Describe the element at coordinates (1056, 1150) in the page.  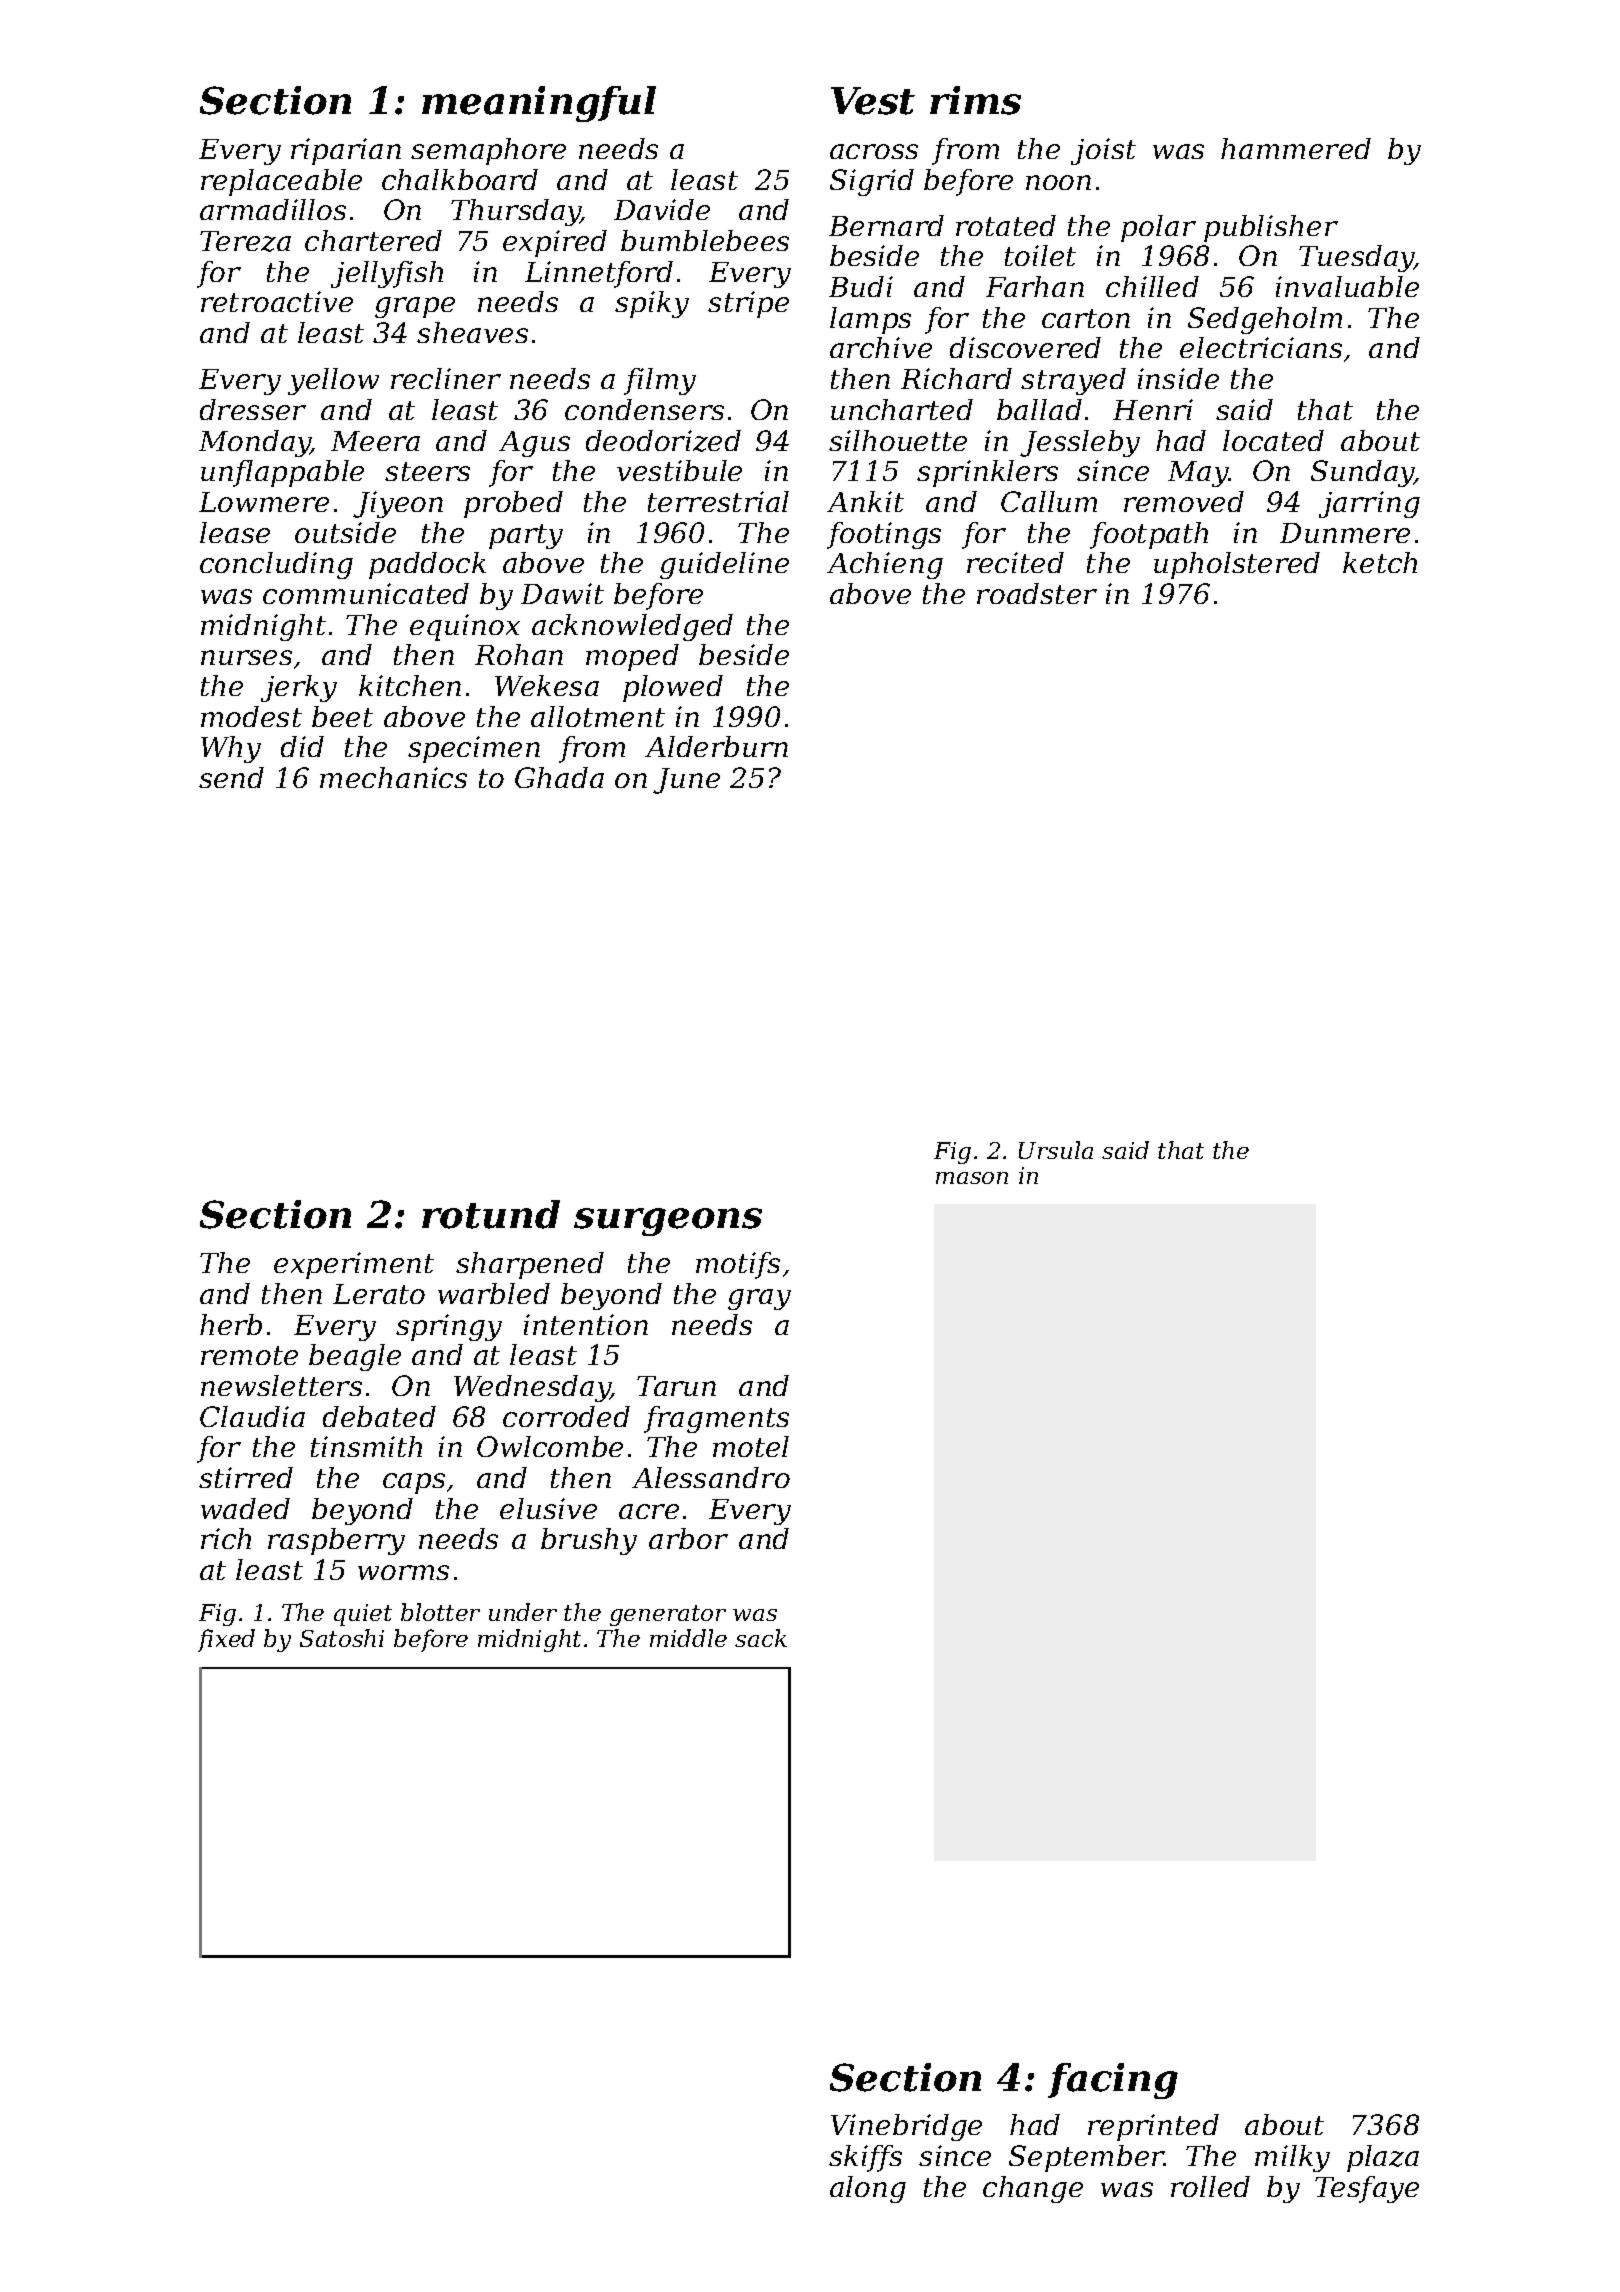
I see `Ursula` at that location.
